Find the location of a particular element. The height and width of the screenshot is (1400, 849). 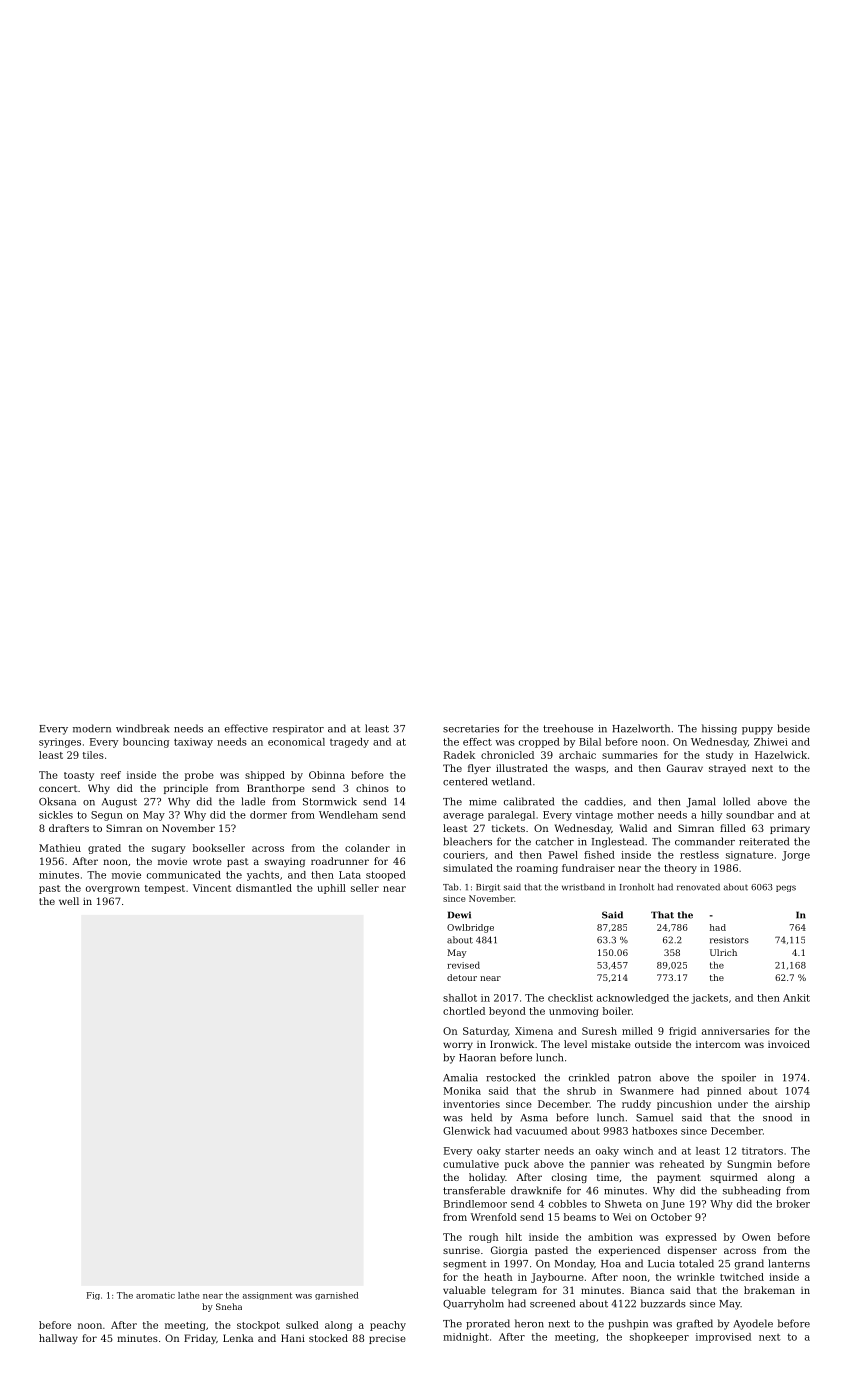

hallway is located at coordinates (58, 1339).
